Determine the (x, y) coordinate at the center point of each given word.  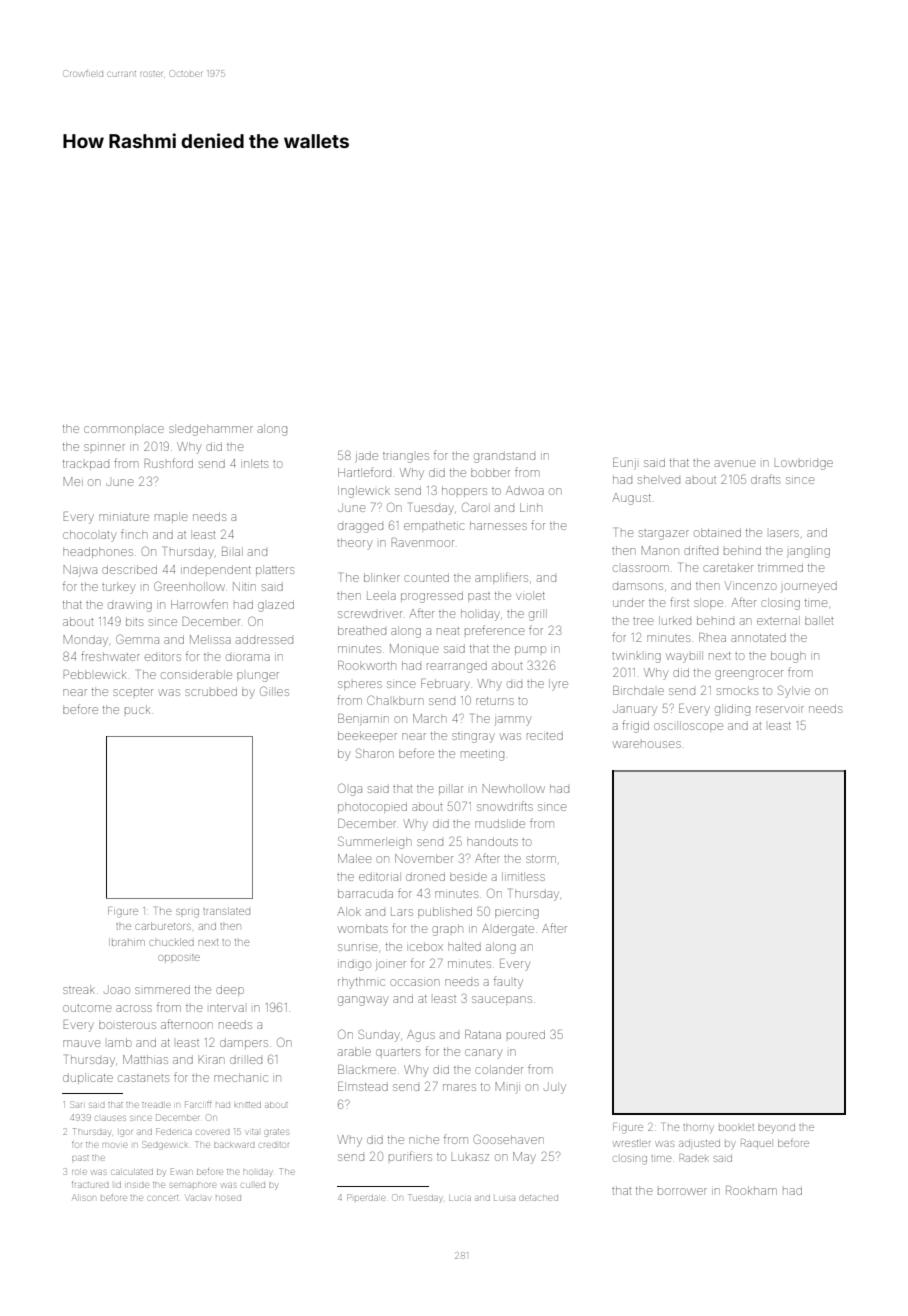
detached (539, 1198)
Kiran (211, 1059)
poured (526, 1034)
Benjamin (363, 718)
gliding (732, 710)
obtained (717, 532)
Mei (73, 481)
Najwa (80, 569)
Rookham (751, 1190)
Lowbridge (804, 465)
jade (366, 458)
